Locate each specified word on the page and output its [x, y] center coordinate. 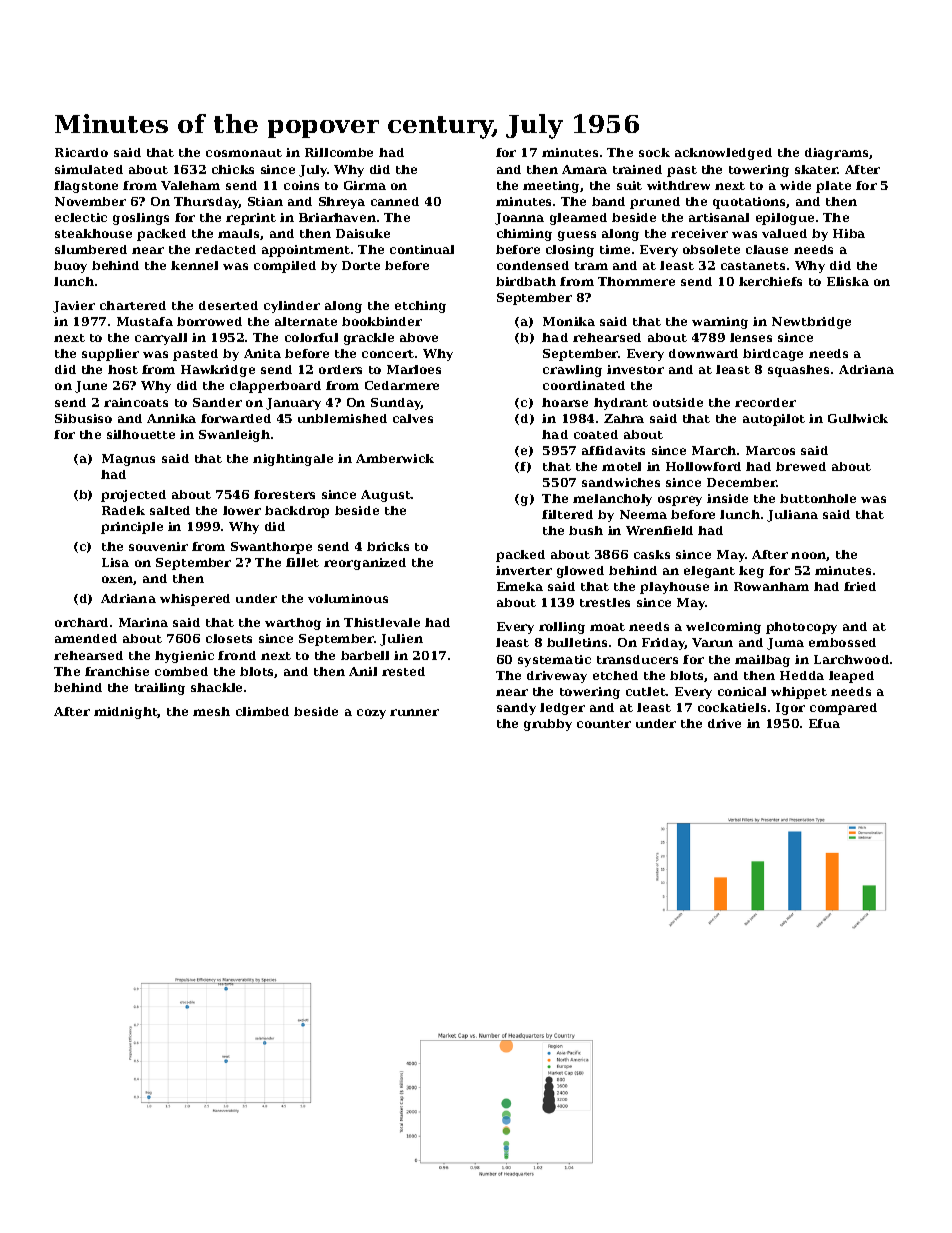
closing [570, 251]
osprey [680, 501]
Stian [265, 201]
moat [607, 627]
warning [720, 323]
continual [422, 249]
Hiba [849, 233]
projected [133, 496]
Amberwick [395, 458]
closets [229, 638]
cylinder [292, 307]
